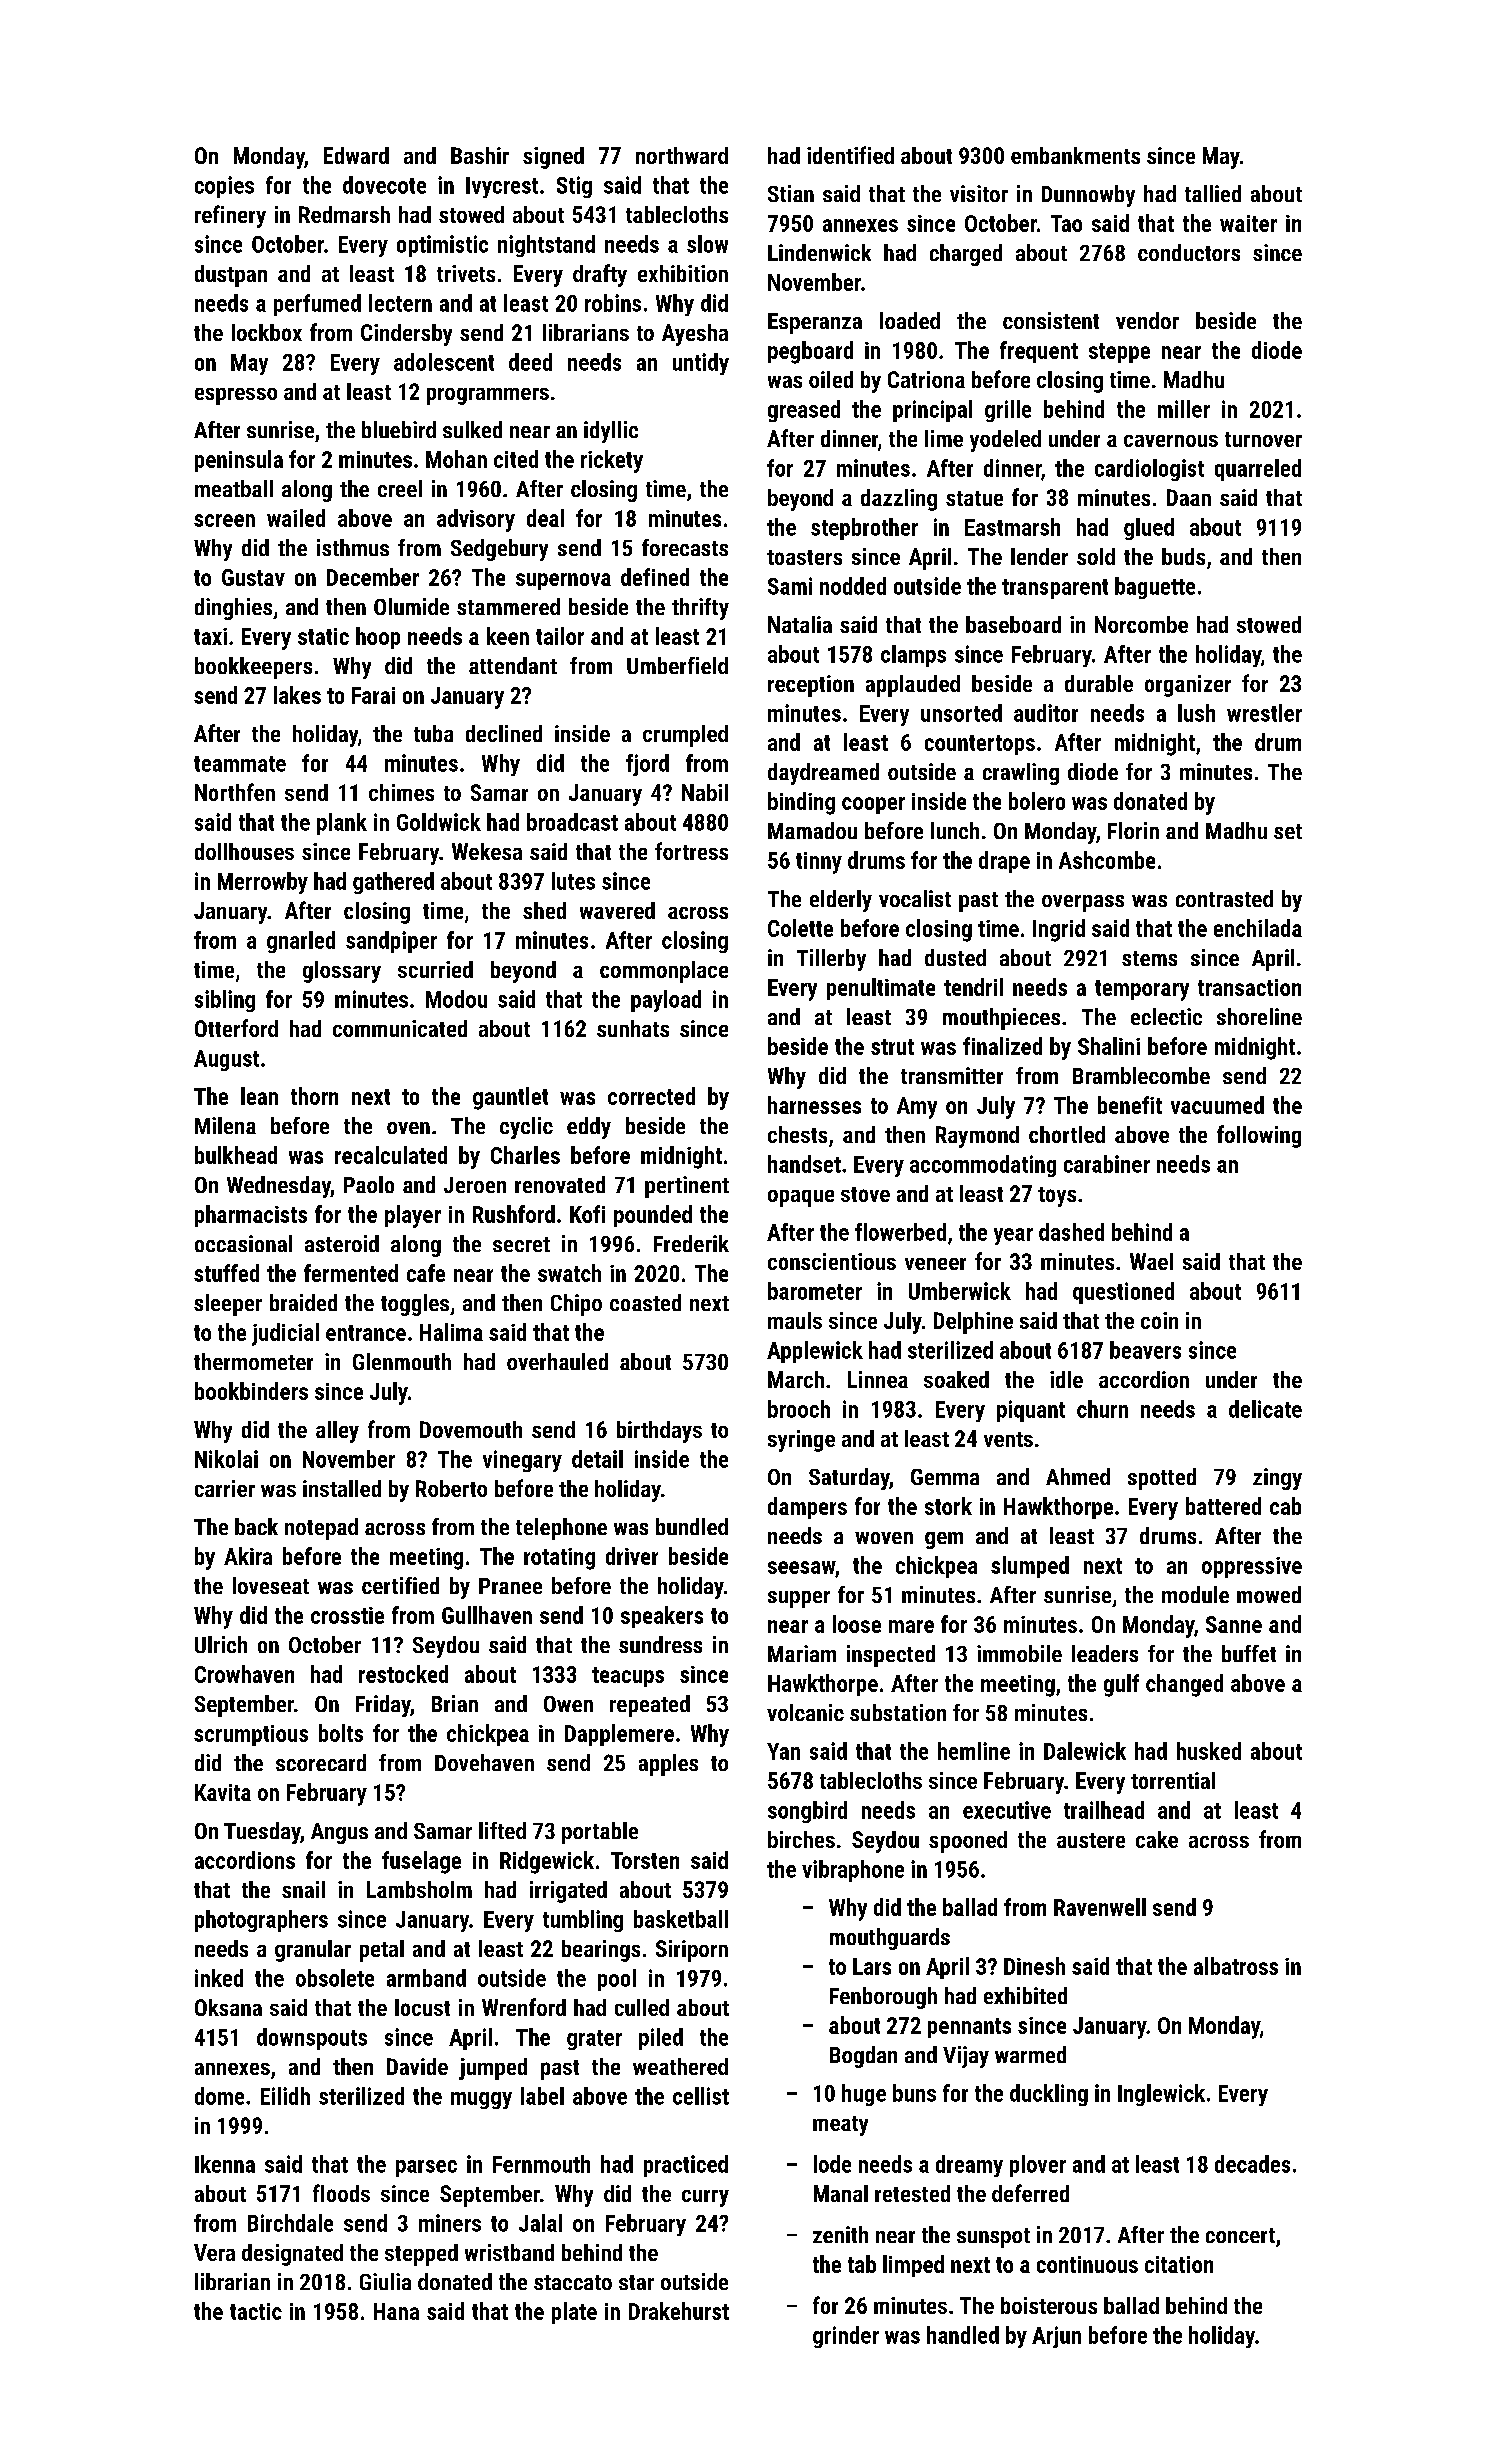 Image resolution: width=1496 pixels, height=2464 pixels. Describe the element at coordinates (613, 303) in the screenshot. I see `robins` at that location.
